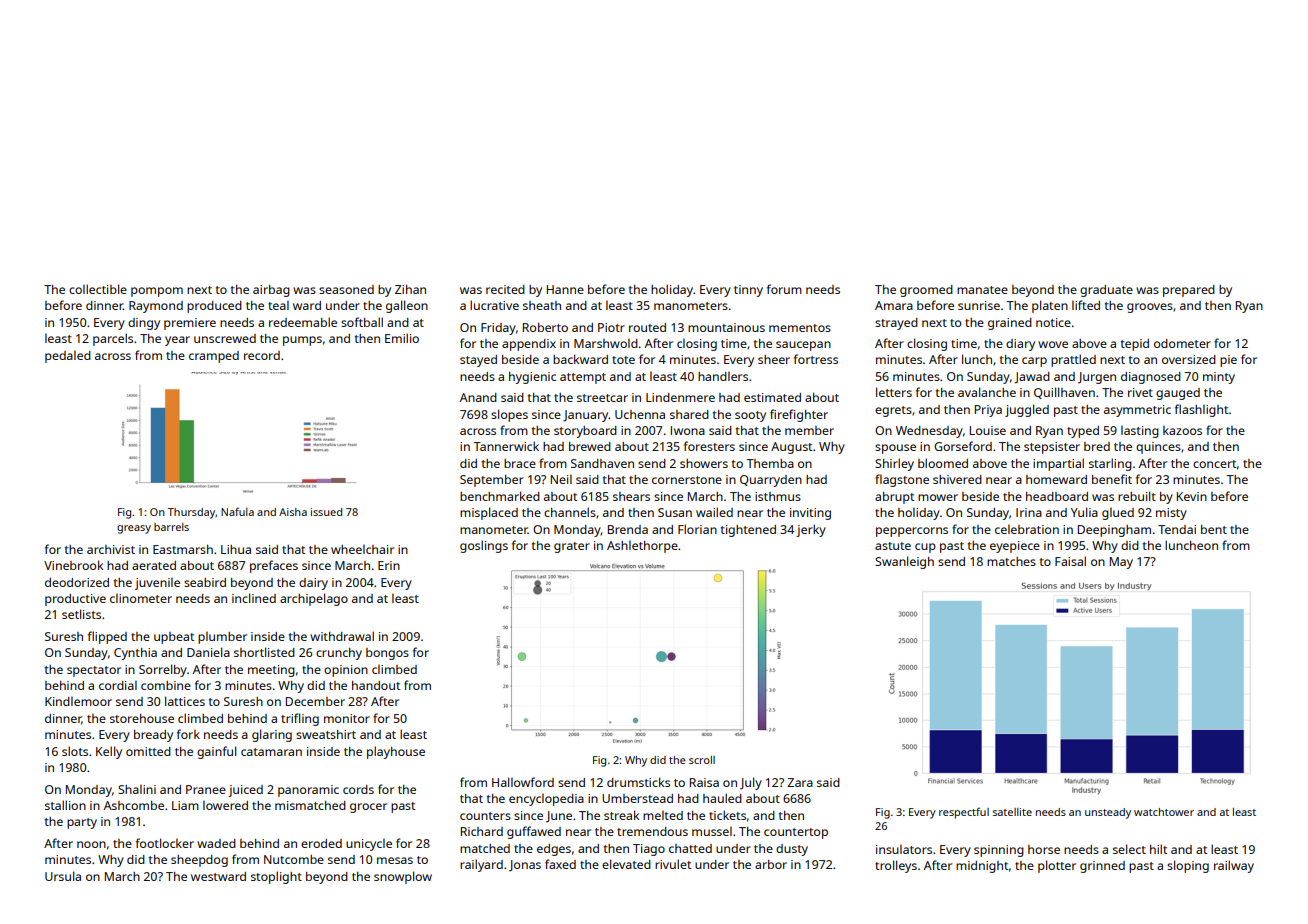 The image size is (1308, 924). Describe the element at coordinates (153, 736) in the page. I see `bready` at that location.
